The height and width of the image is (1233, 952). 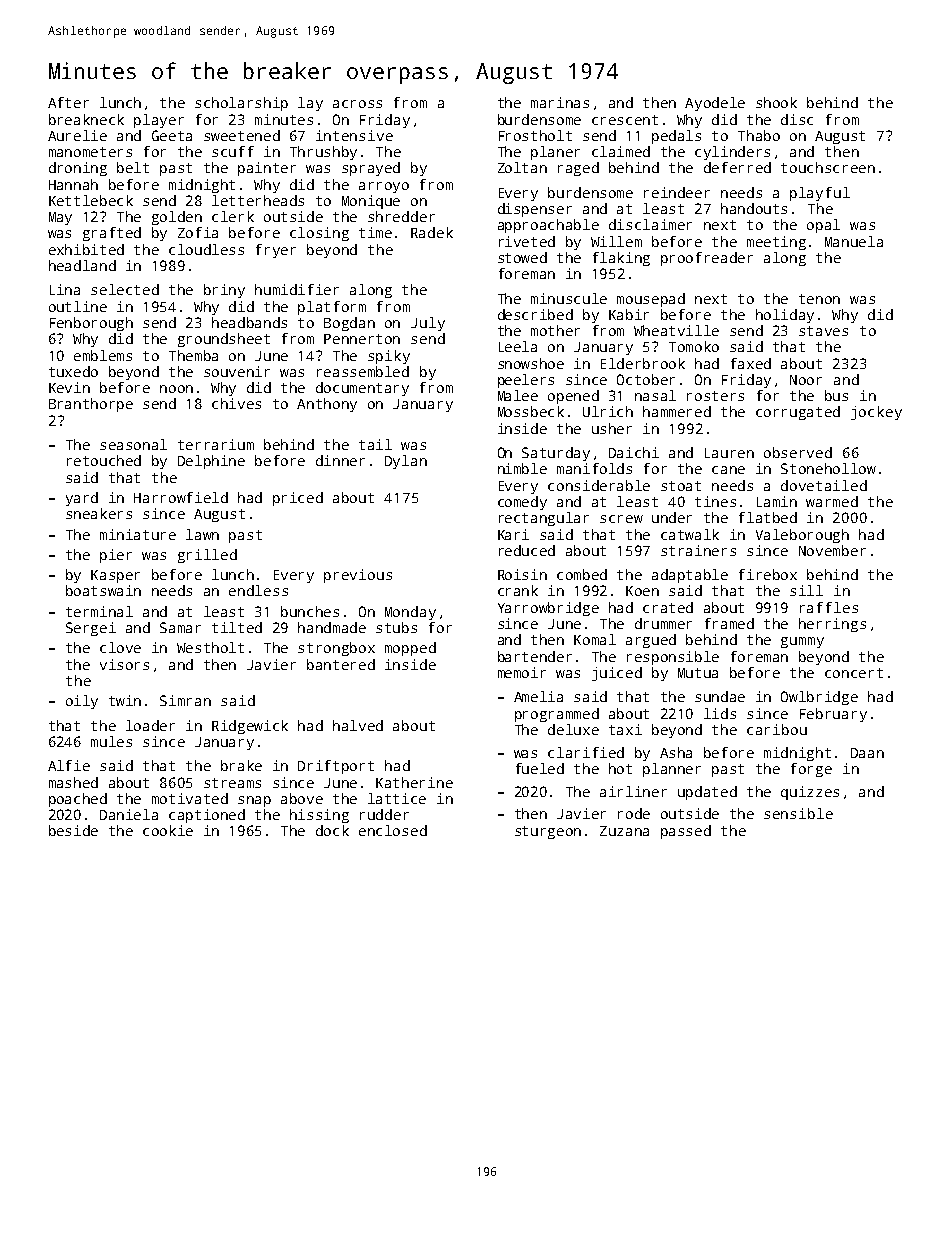 I want to click on enclosed, so click(x=393, y=830).
